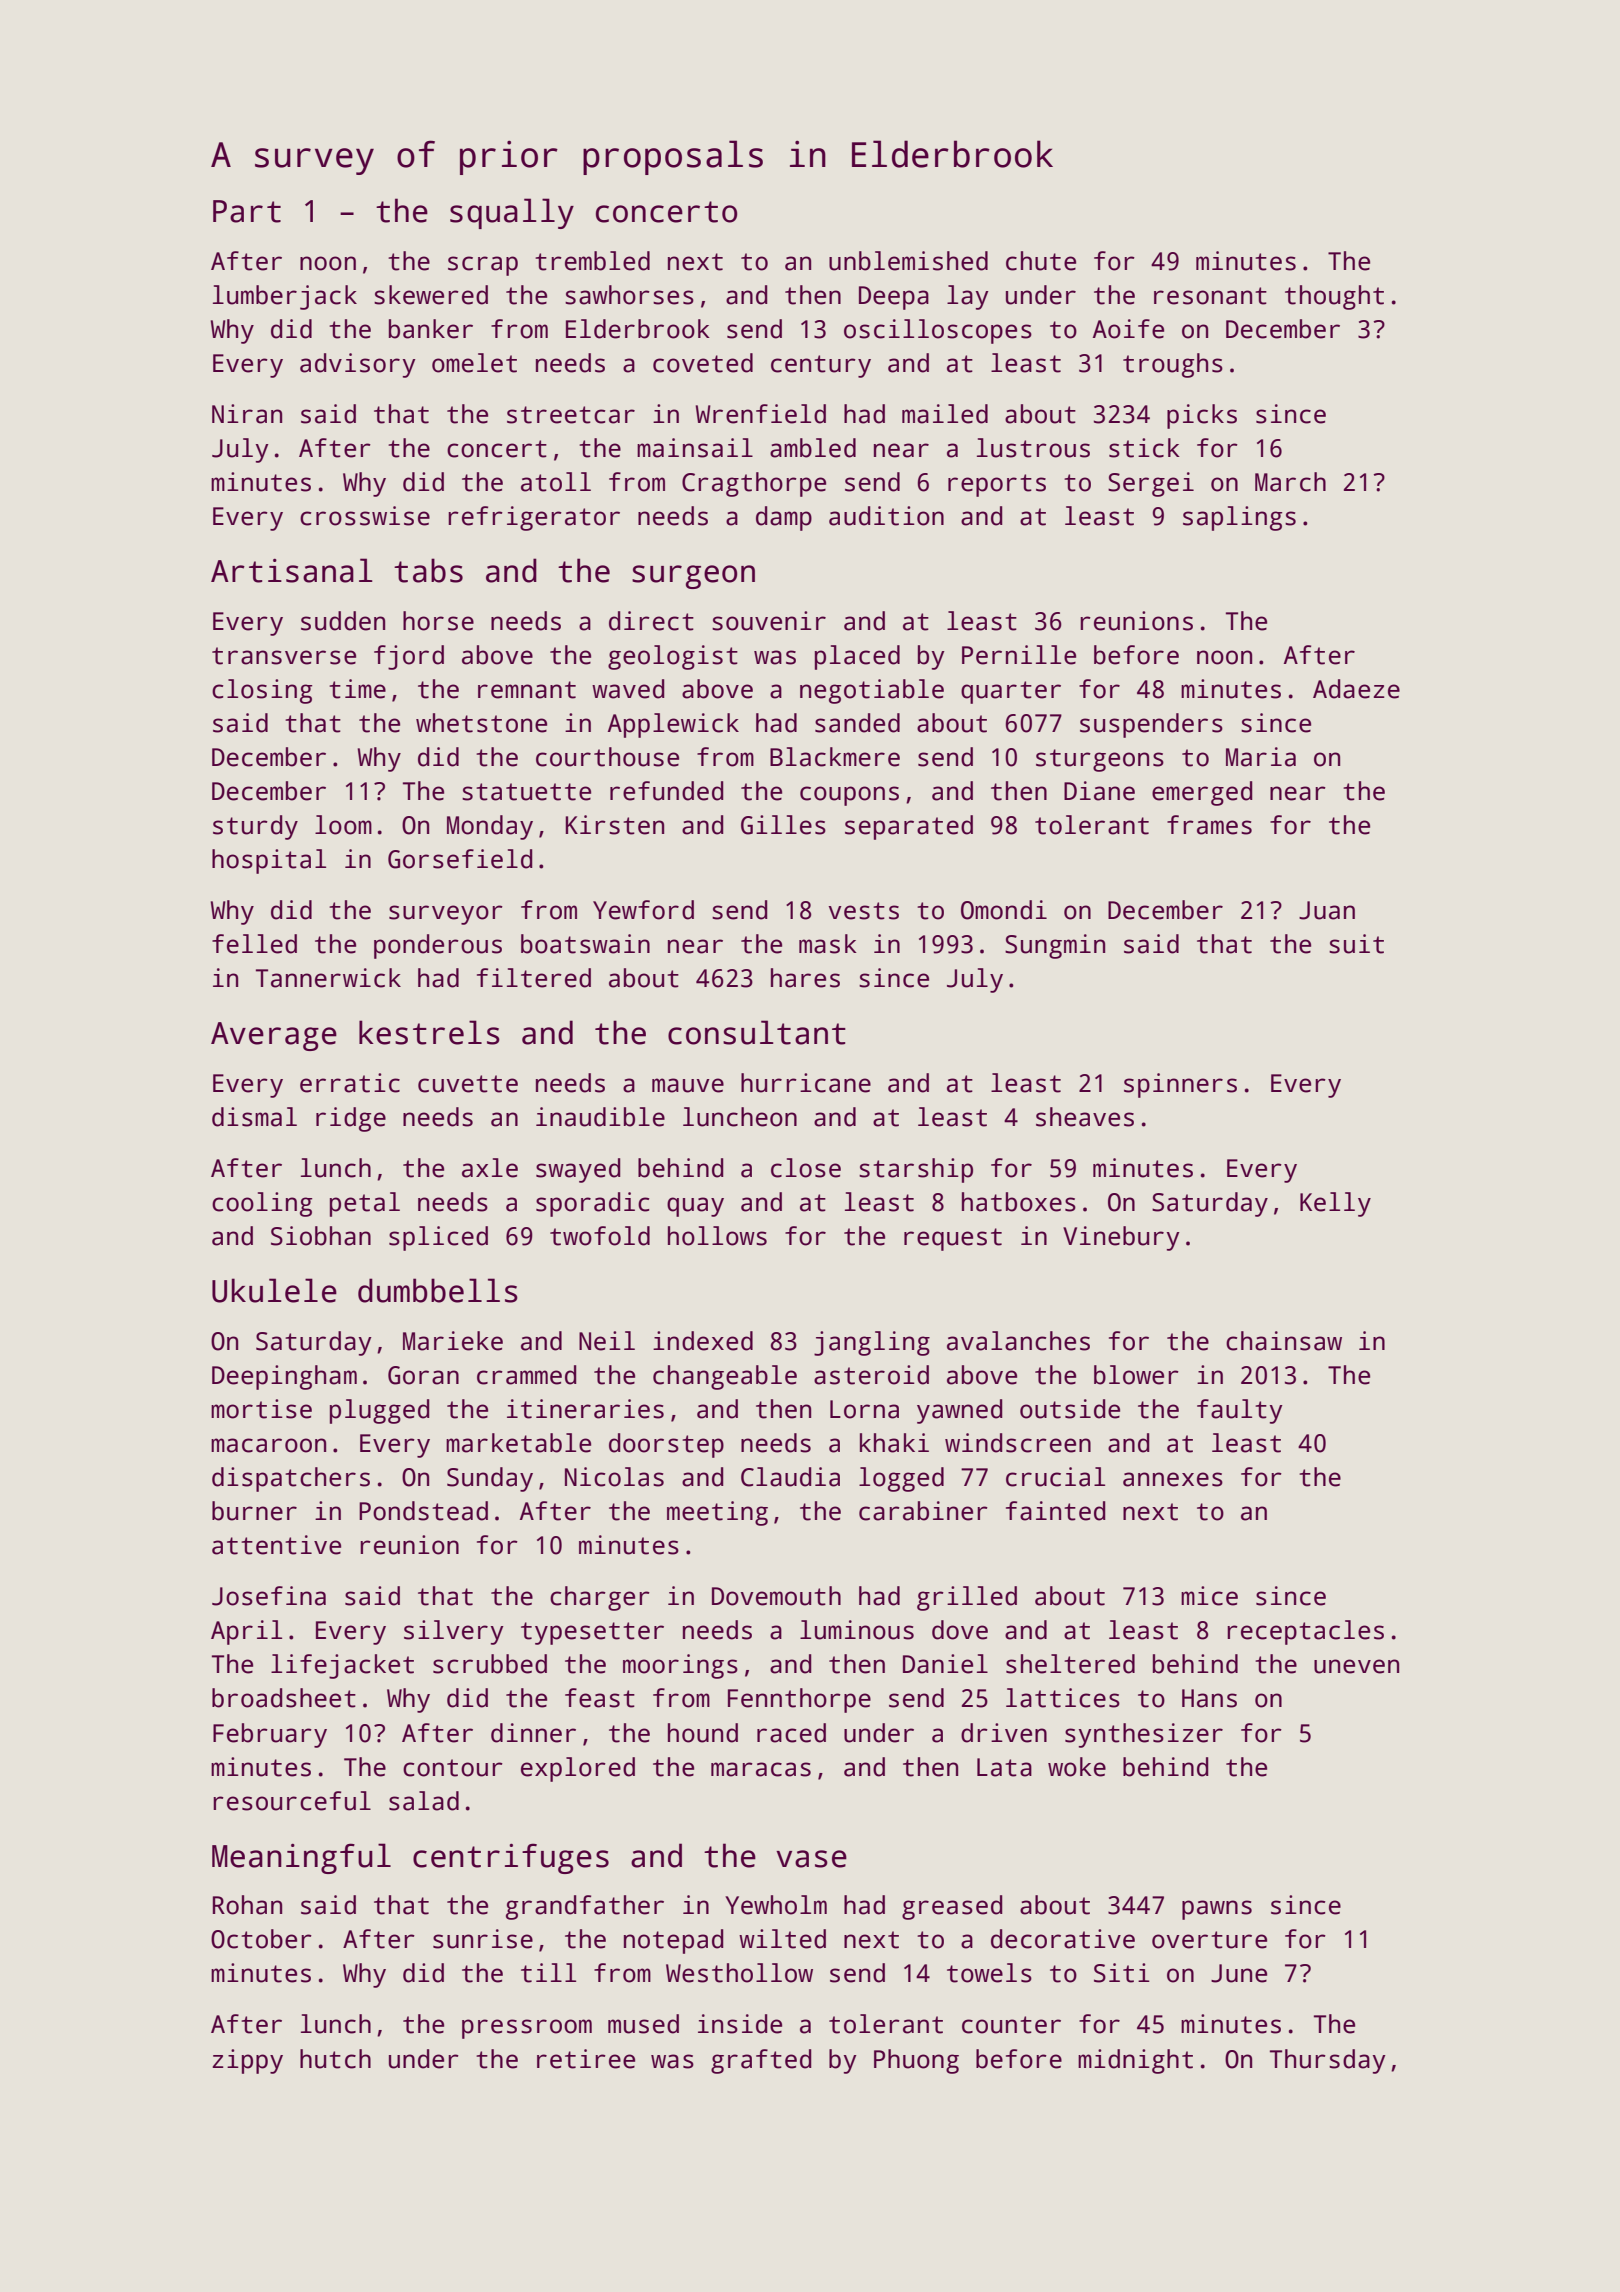 This page has height=2292, width=1620. I want to click on zippy, so click(247, 2061).
